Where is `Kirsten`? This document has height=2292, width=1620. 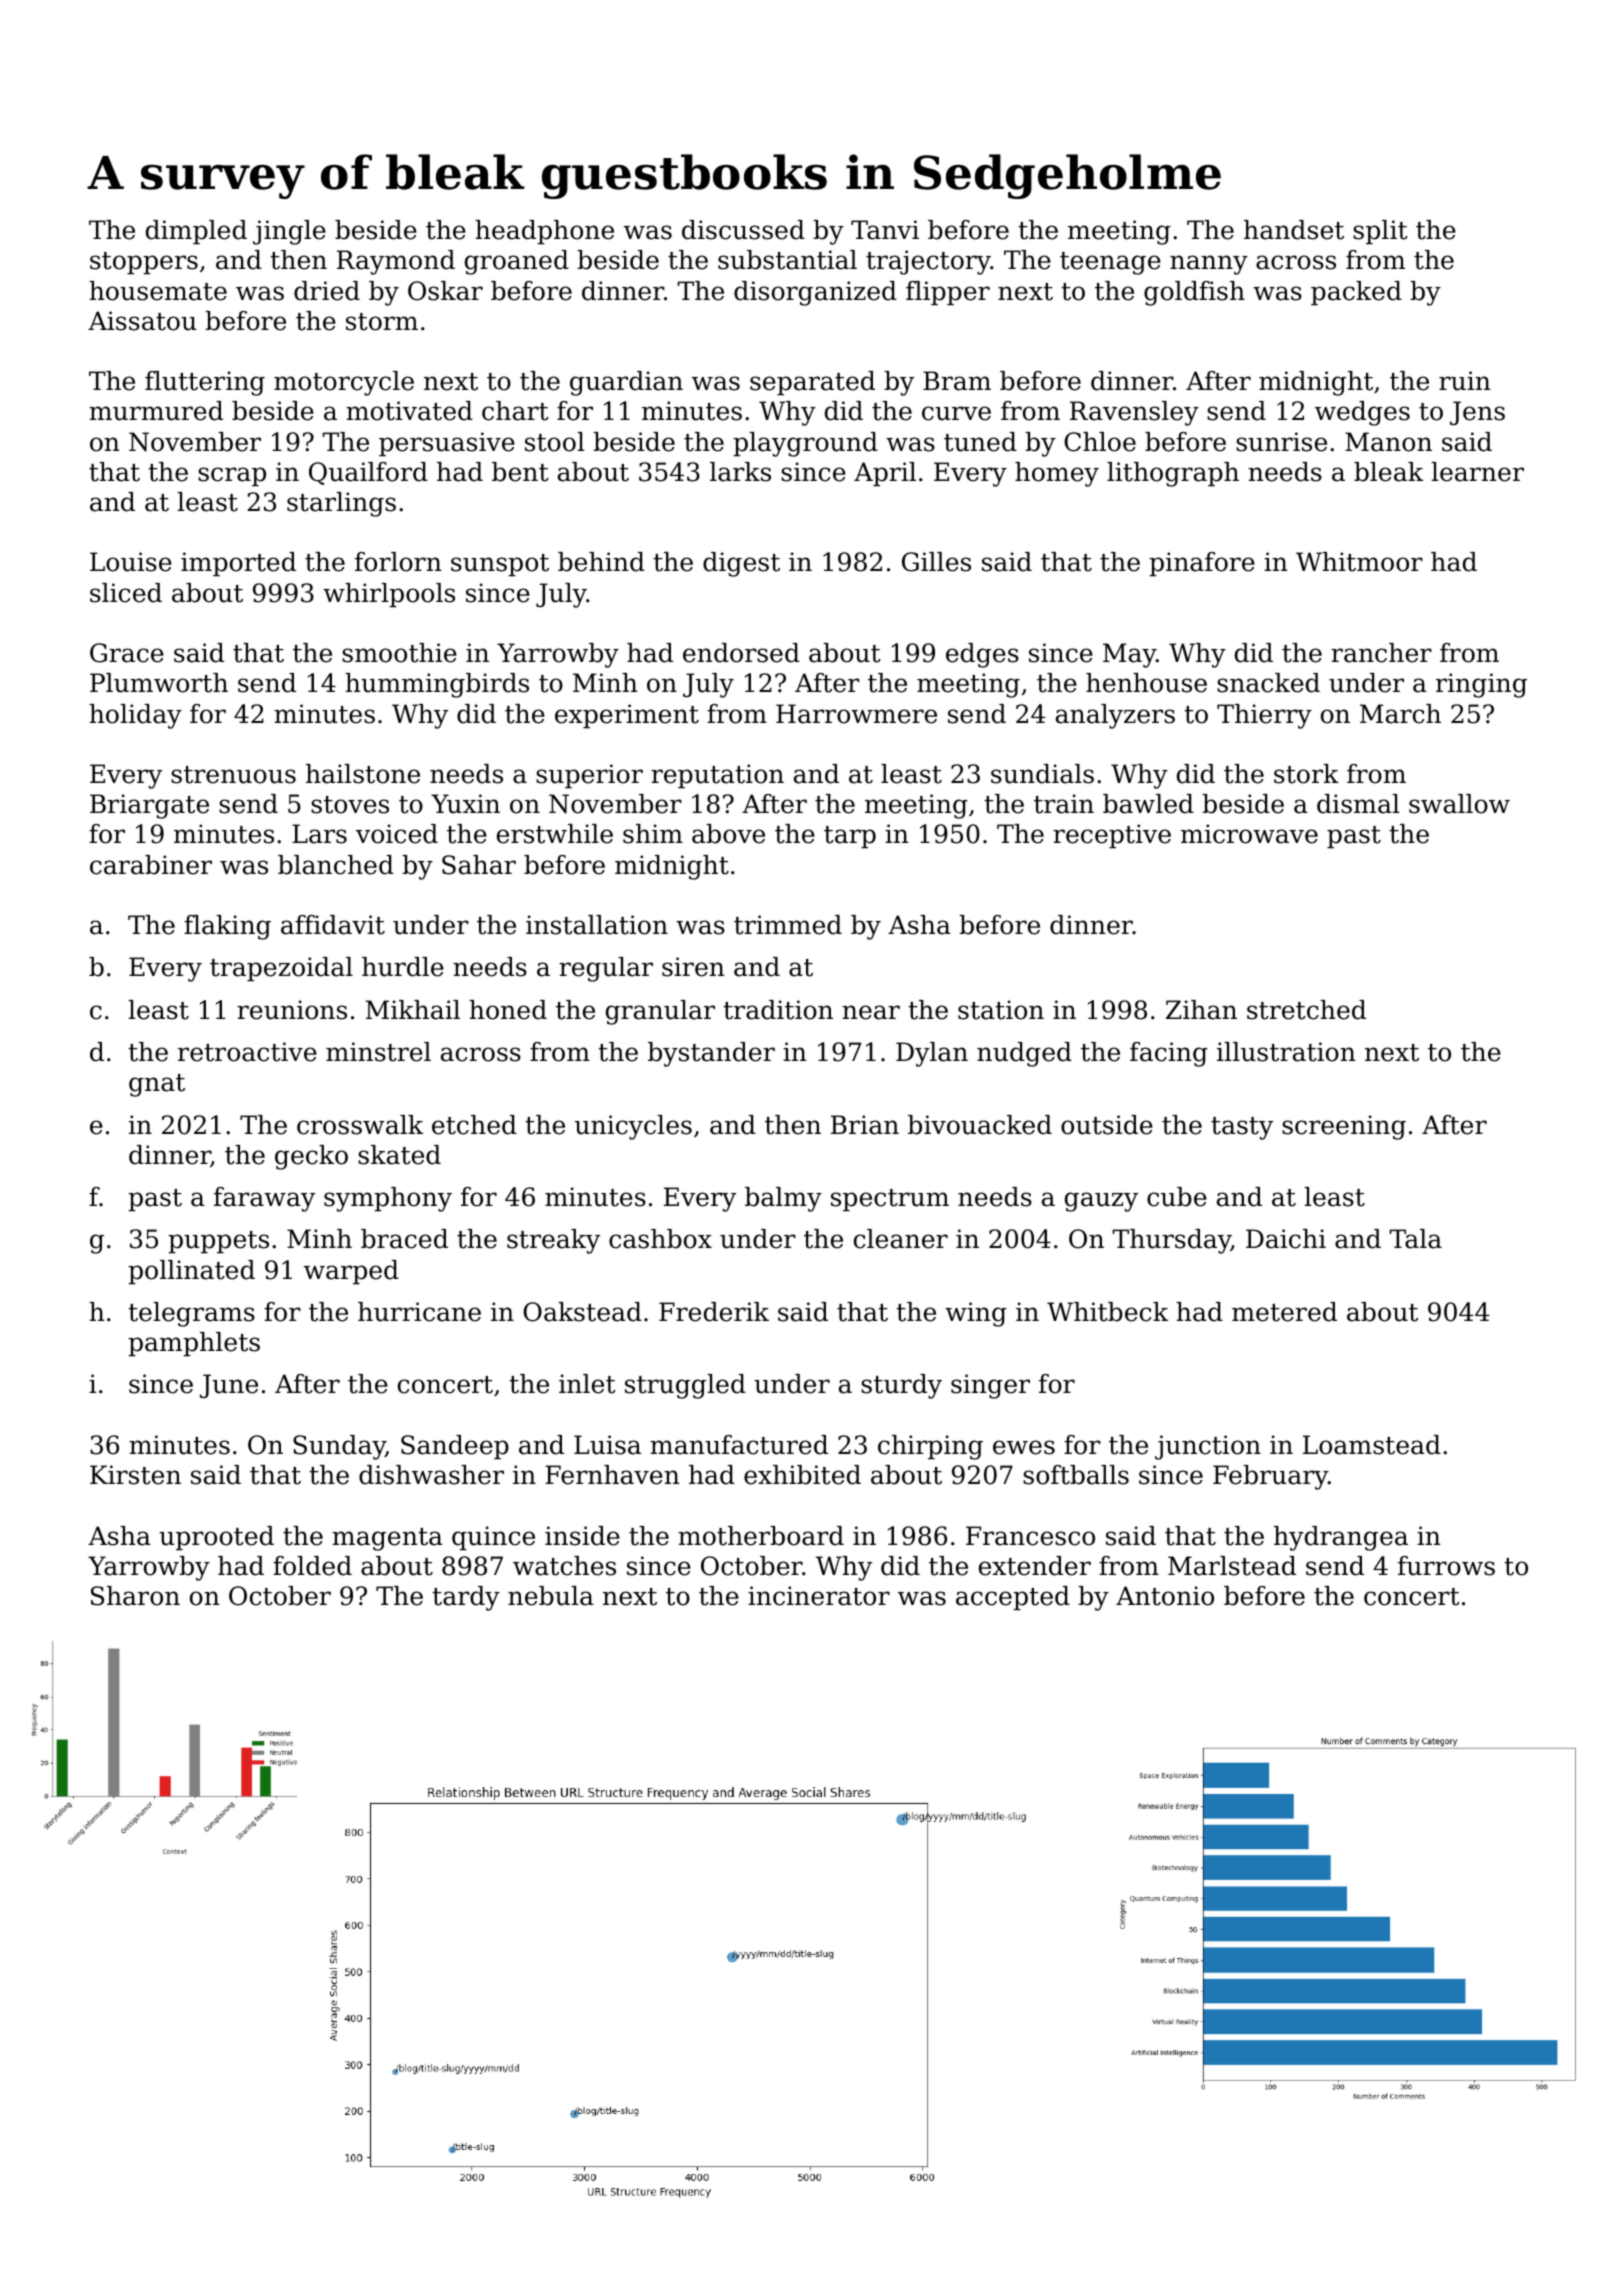
Kirsten is located at coordinates (135, 1475).
